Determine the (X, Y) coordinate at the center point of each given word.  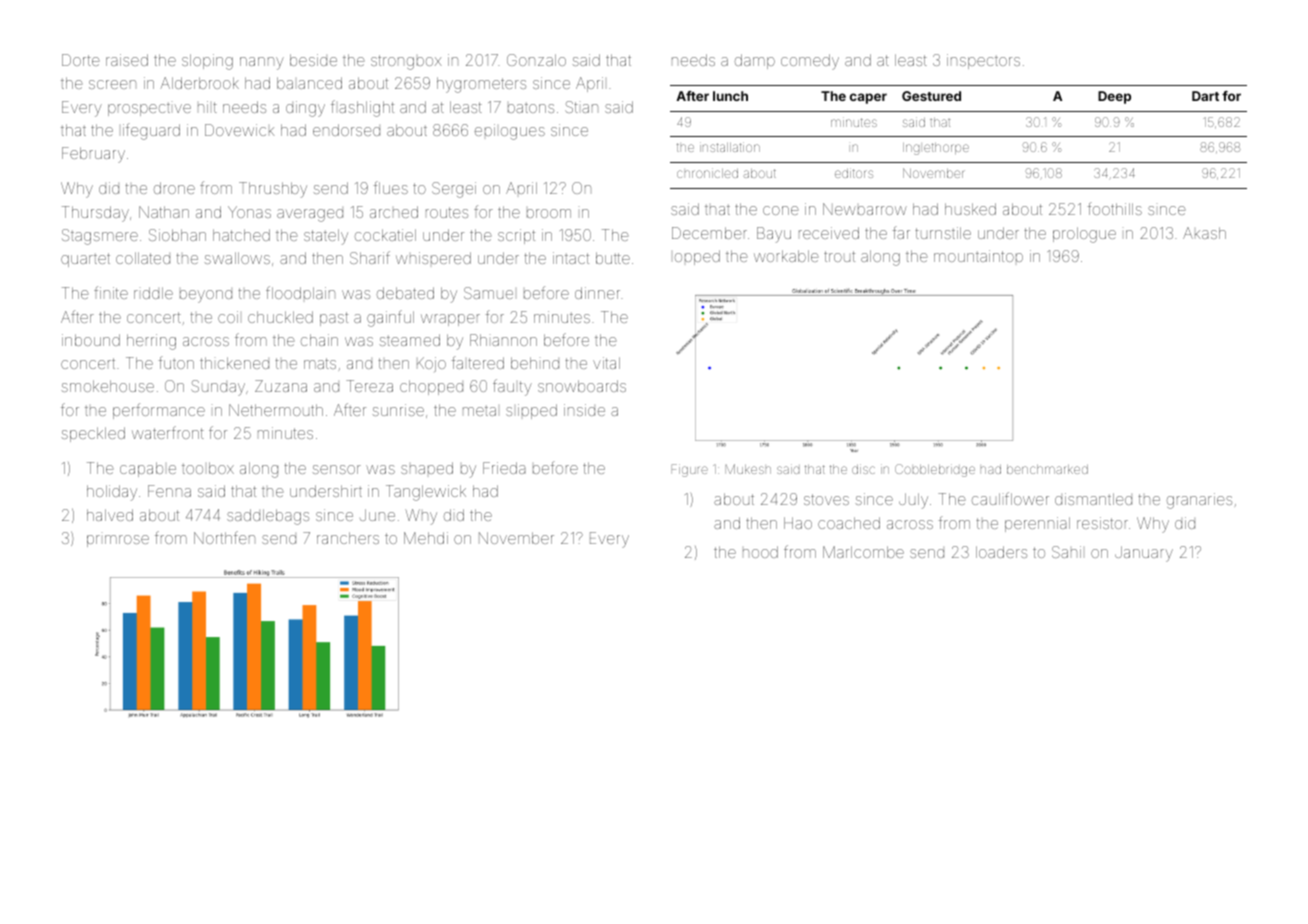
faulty (512, 387)
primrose (118, 541)
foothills (1115, 208)
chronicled (707, 173)
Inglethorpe (936, 149)
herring (151, 342)
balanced (309, 83)
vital (606, 363)
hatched (241, 235)
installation (730, 147)
